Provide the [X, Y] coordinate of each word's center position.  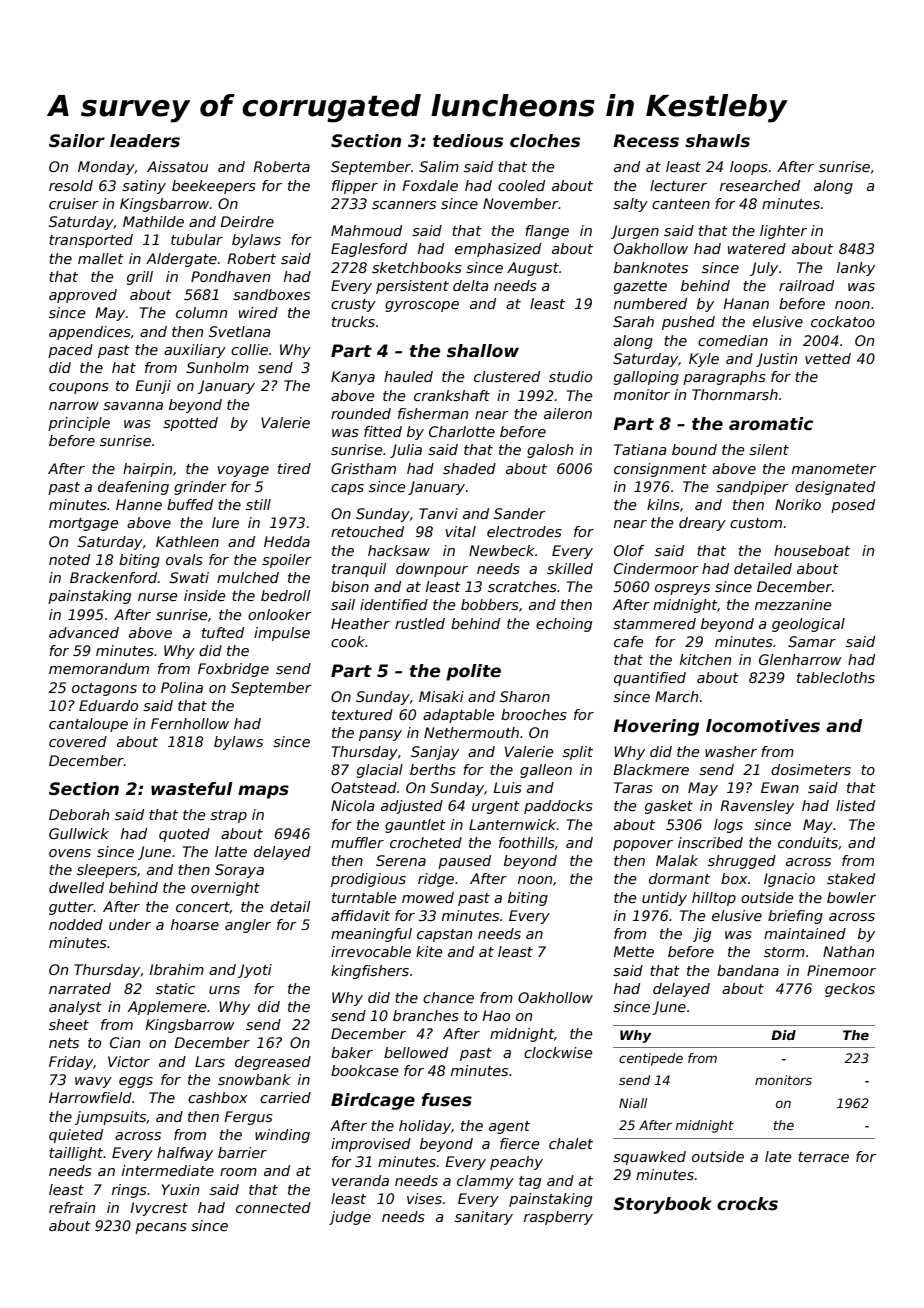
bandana [748, 970]
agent [509, 1127]
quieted [76, 1136]
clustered [507, 376]
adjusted [412, 807]
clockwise [558, 1052]
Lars [210, 1061]
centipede [651, 1059]
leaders [145, 141]
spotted [190, 424]
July [764, 269]
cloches [545, 141]
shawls [717, 141]
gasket [669, 807]
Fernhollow [190, 723]
